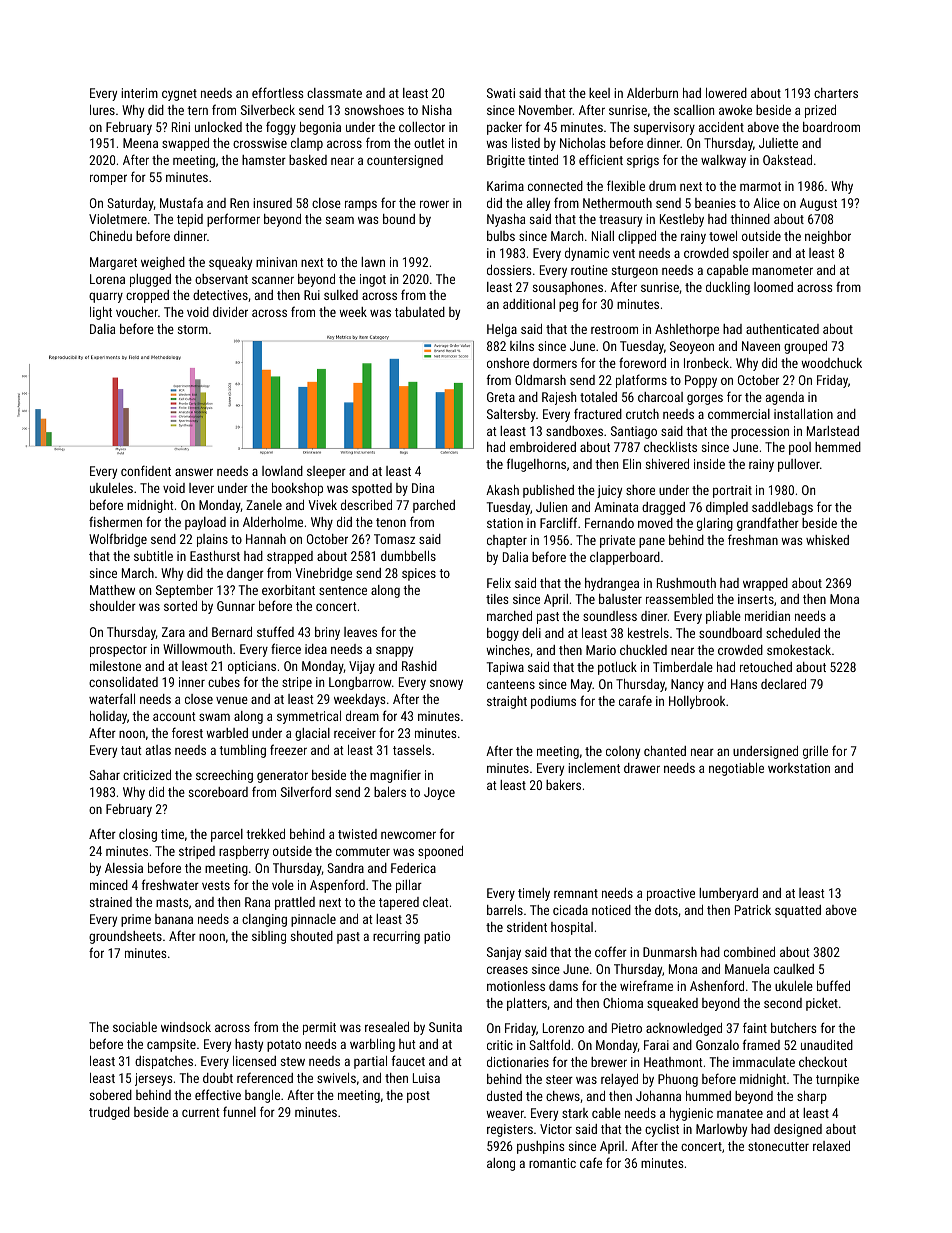 This screenshot has height=1233, width=952. What do you see at coordinates (665, 751) in the screenshot?
I see `chanted` at bounding box center [665, 751].
